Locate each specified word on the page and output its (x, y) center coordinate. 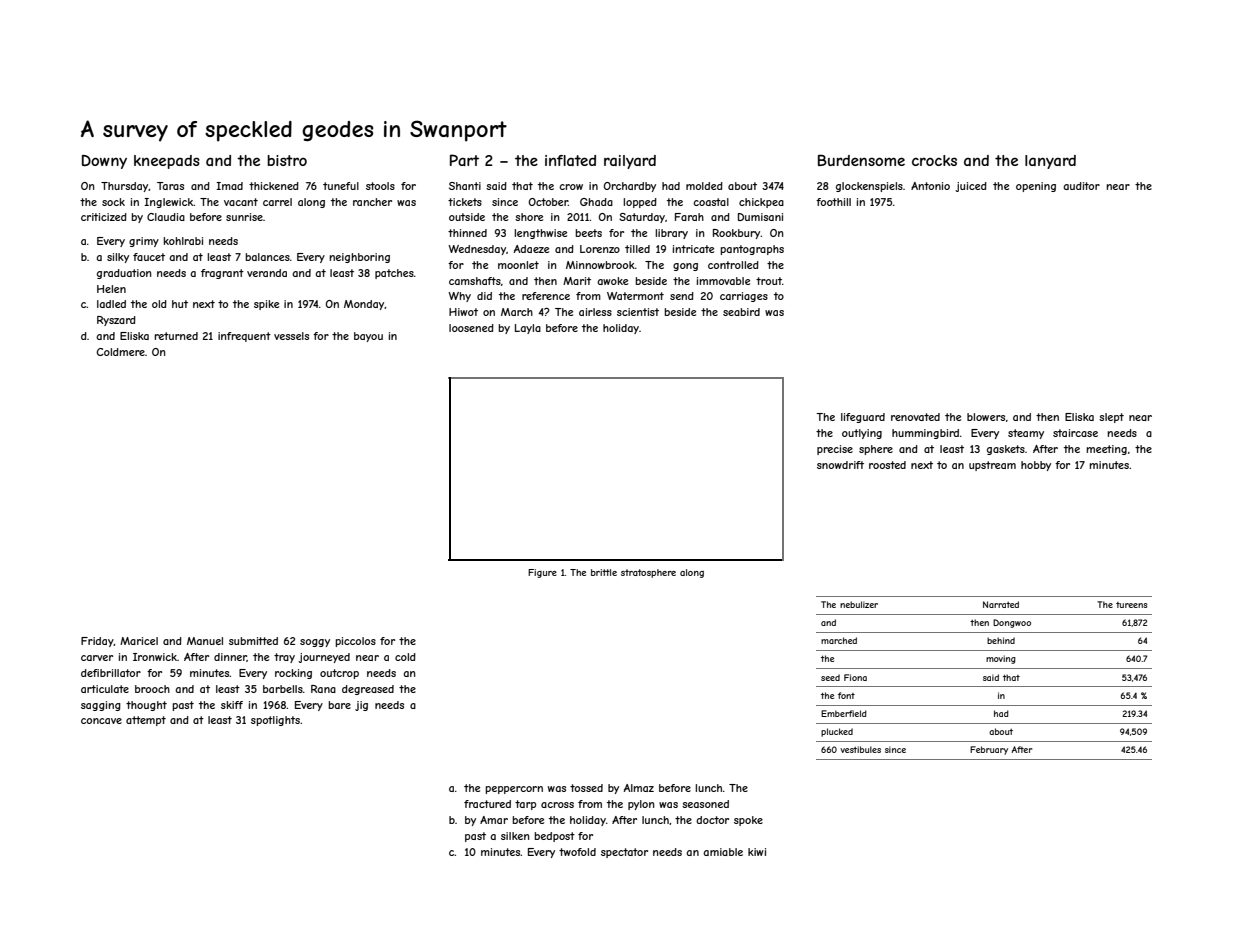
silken (515, 836)
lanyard (1050, 162)
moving (1001, 659)
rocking (293, 674)
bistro (287, 160)
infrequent (244, 337)
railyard (630, 162)
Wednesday (477, 250)
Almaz (639, 788)
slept (1111, 418)
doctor (712, 820)
